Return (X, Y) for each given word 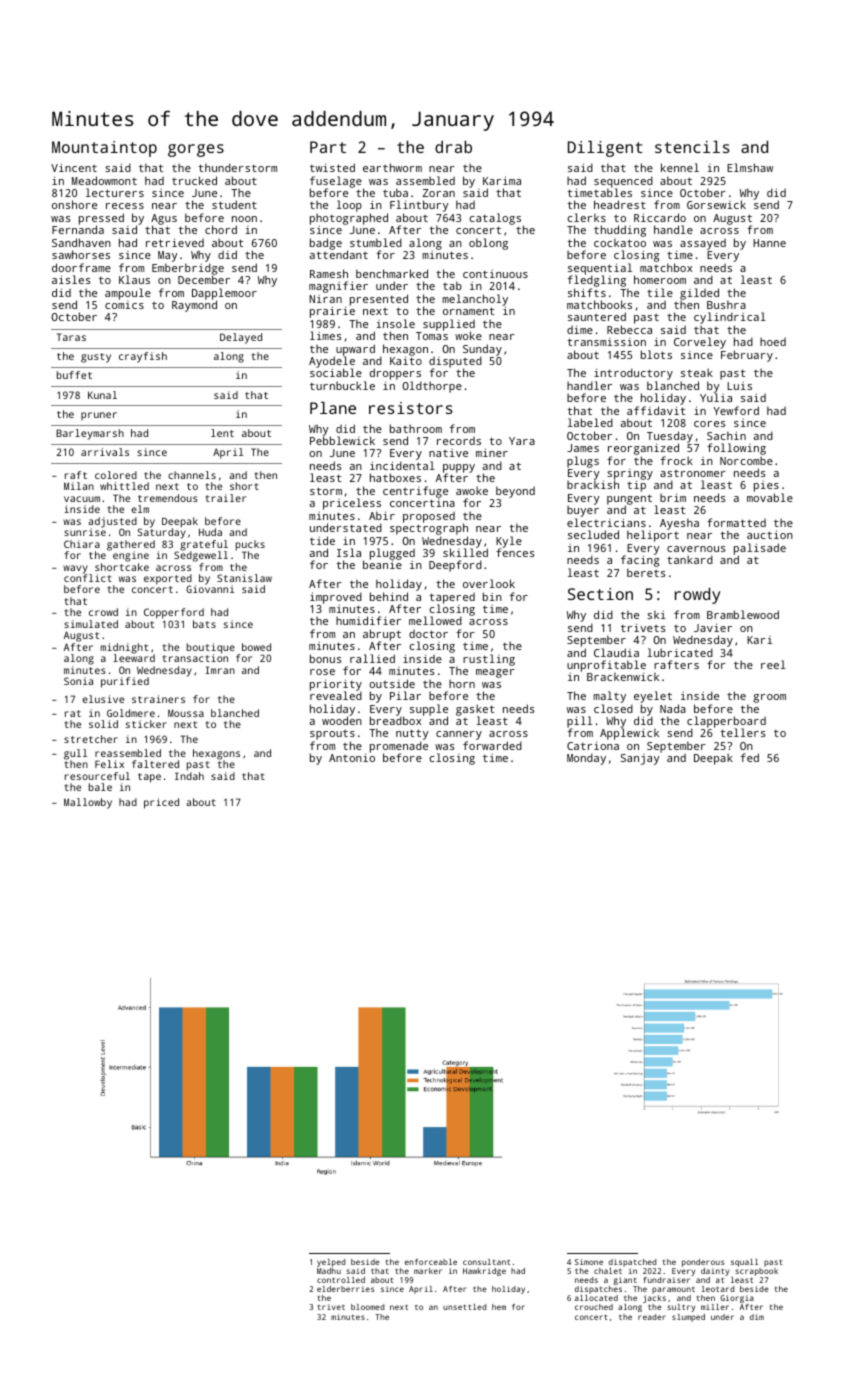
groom (769, 698)
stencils (692, 147)
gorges (196, 150)
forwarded (492, 745)
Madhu (329, 1271)
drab (453, 147)
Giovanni (210, 589)
